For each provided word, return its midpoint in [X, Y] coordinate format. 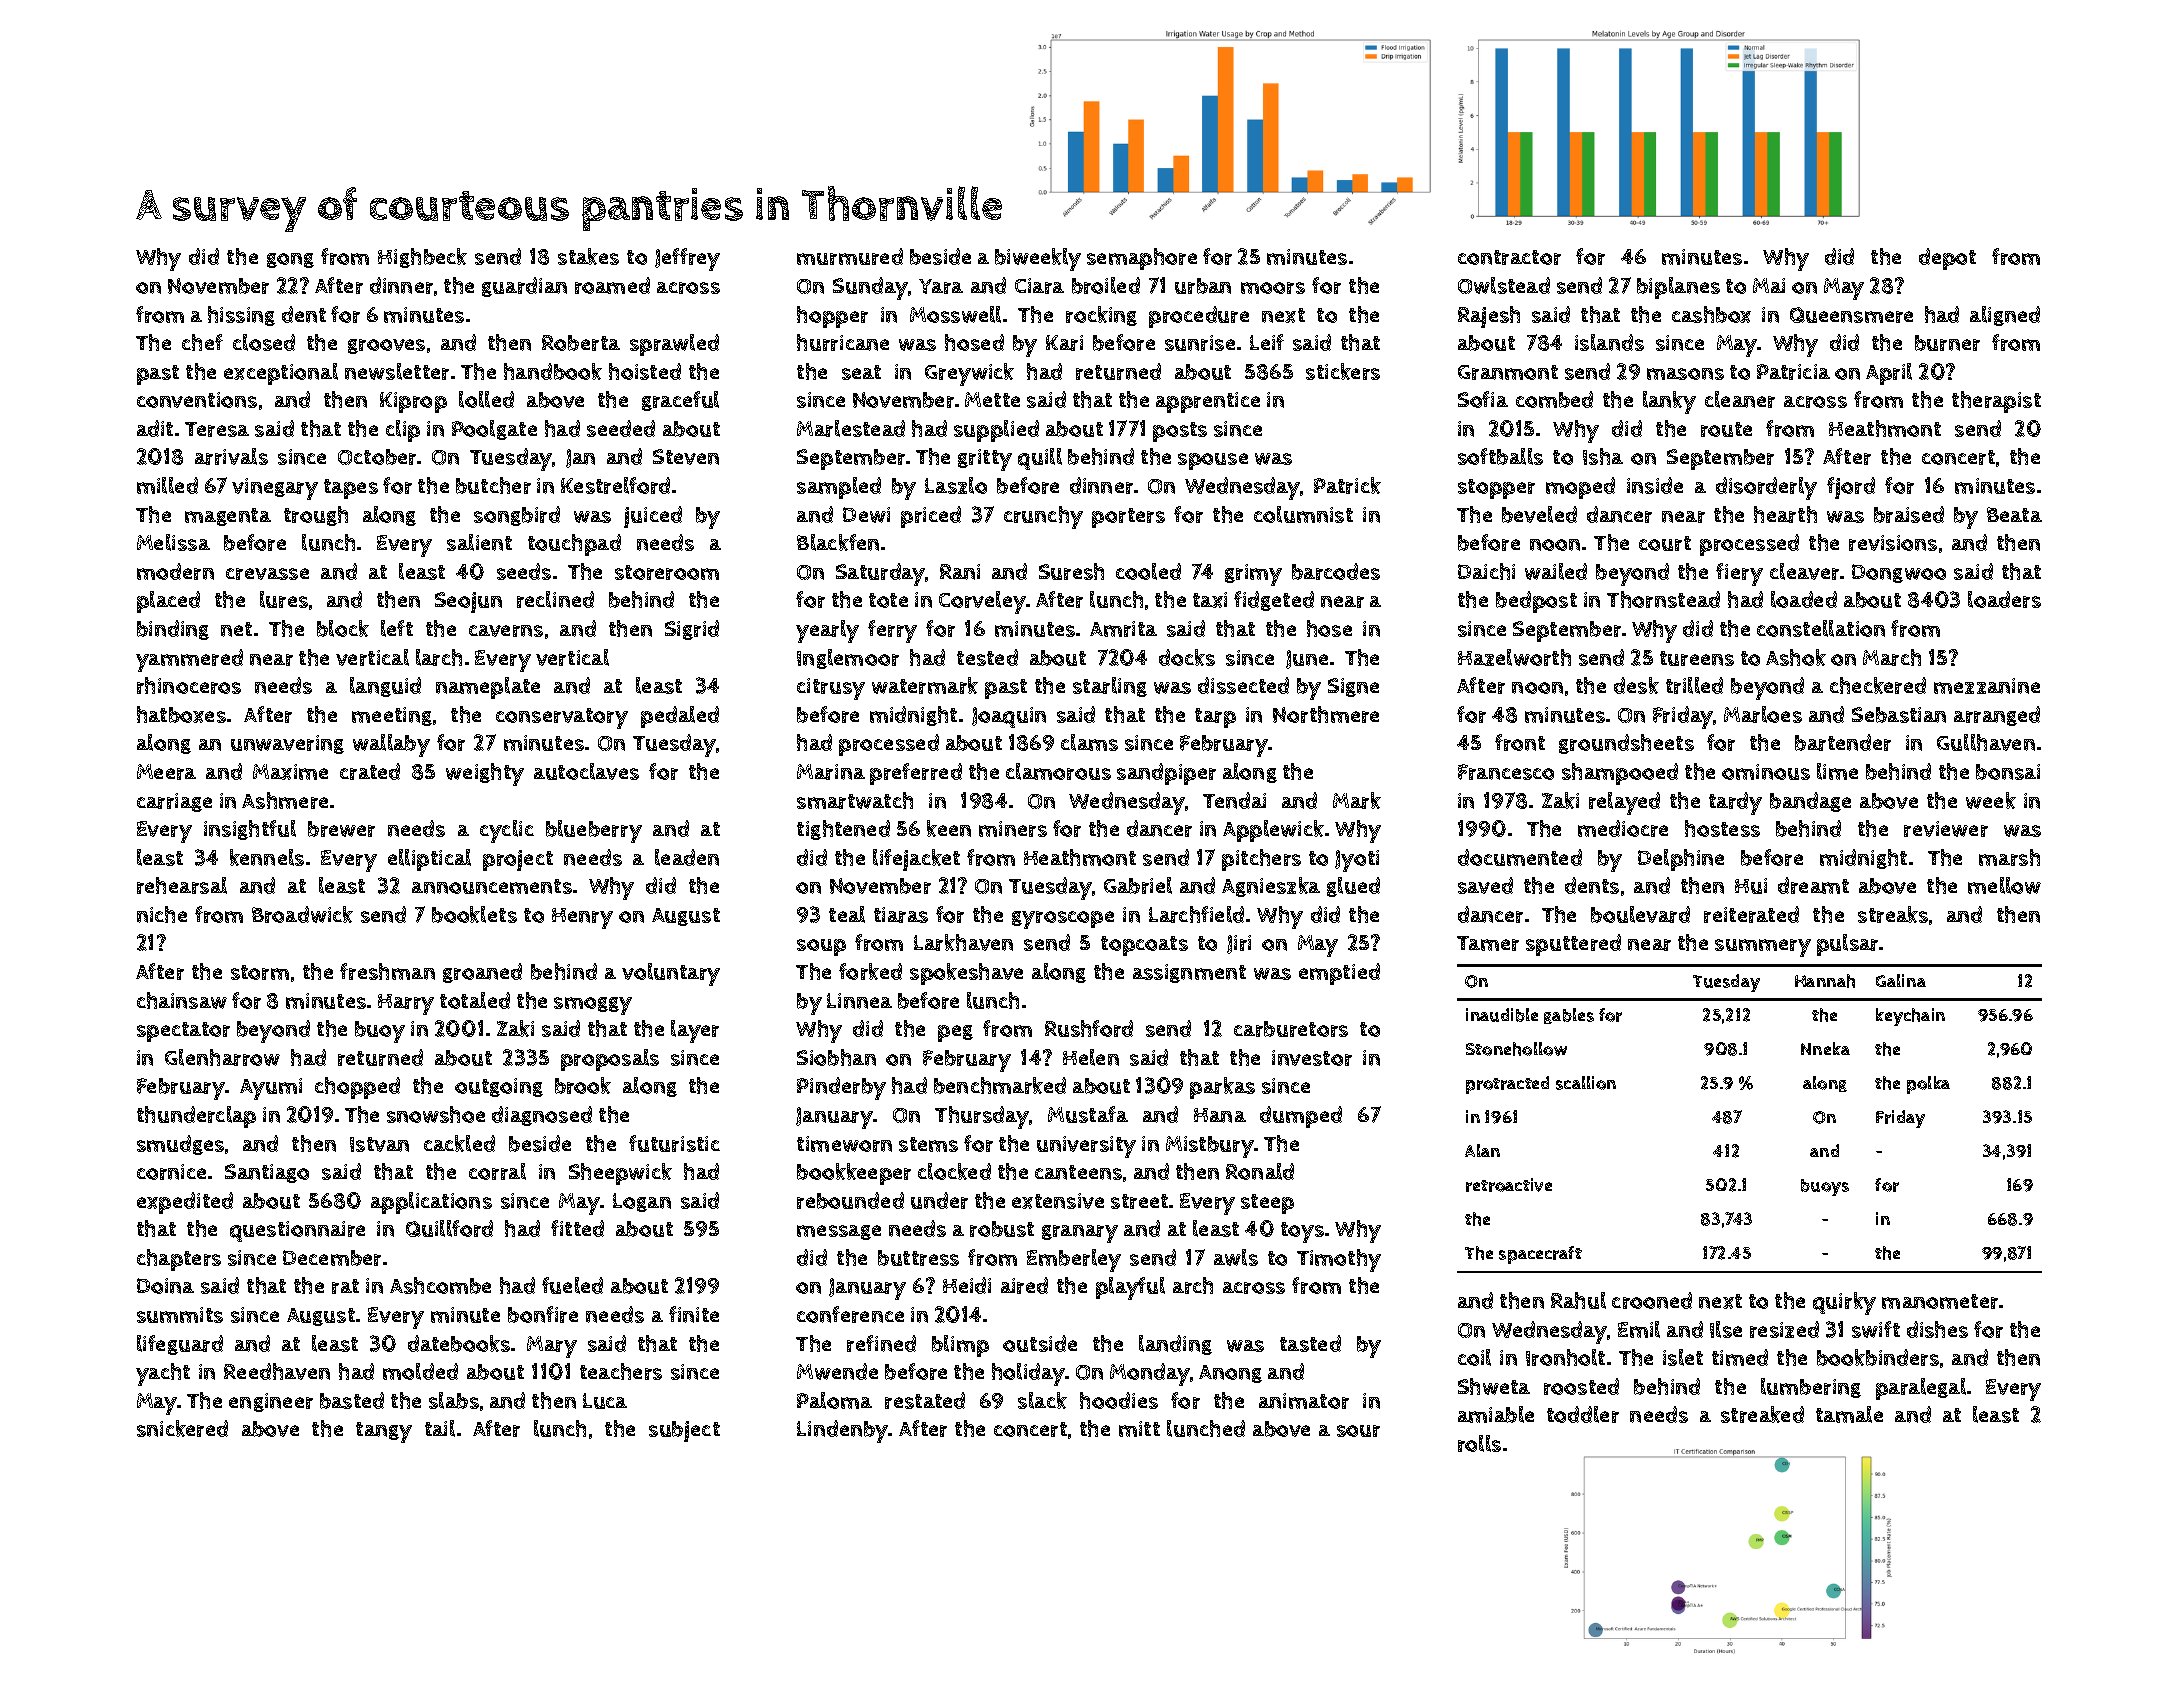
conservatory [562, 718]
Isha [1603, 456]
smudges [180, 1145]
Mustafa [1088, 1114]
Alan [1482, 1150]
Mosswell [955, 314]
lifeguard [180, 1345]
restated [925, 1400]
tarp [1215, 718]
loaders [2004, 599]
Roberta [581, 343]
